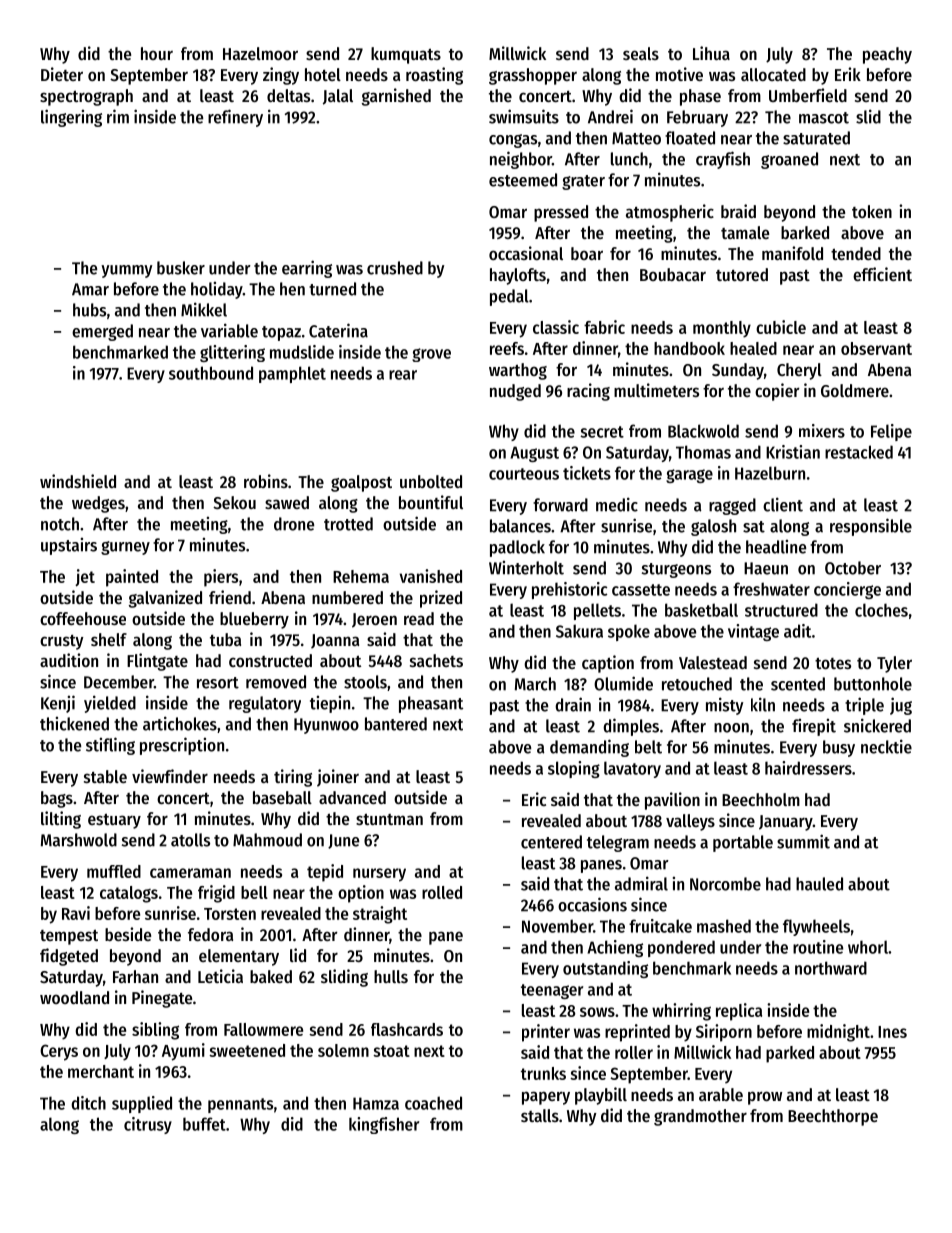 This screenshot has width=952, height=1233. Describe the element at coordinates (556, 327) in the screenshot. I see `classic` at that location.
